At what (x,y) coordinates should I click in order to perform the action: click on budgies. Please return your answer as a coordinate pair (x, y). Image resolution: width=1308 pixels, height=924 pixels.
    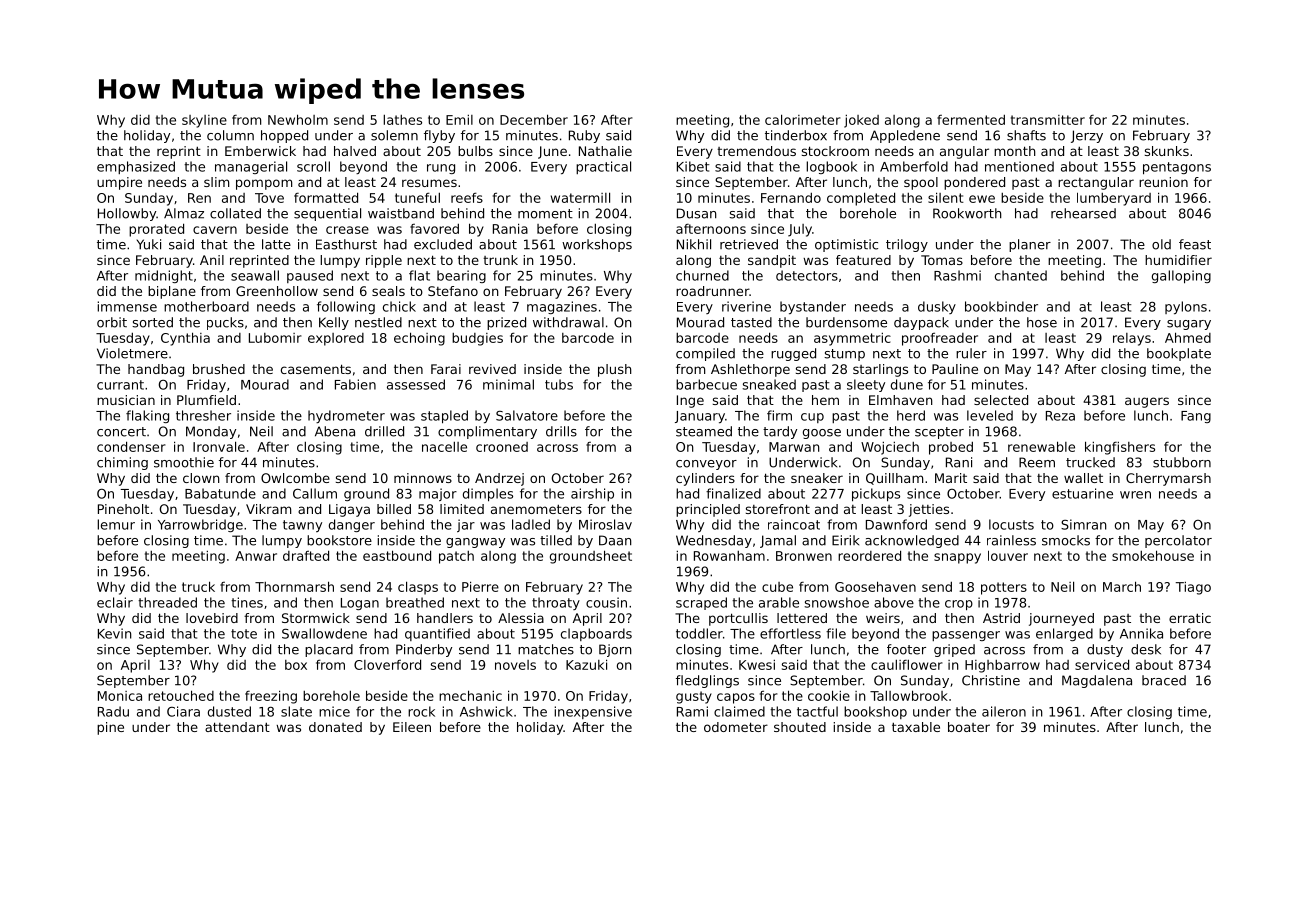
    Looking at the image, I should click on (477, 339).
